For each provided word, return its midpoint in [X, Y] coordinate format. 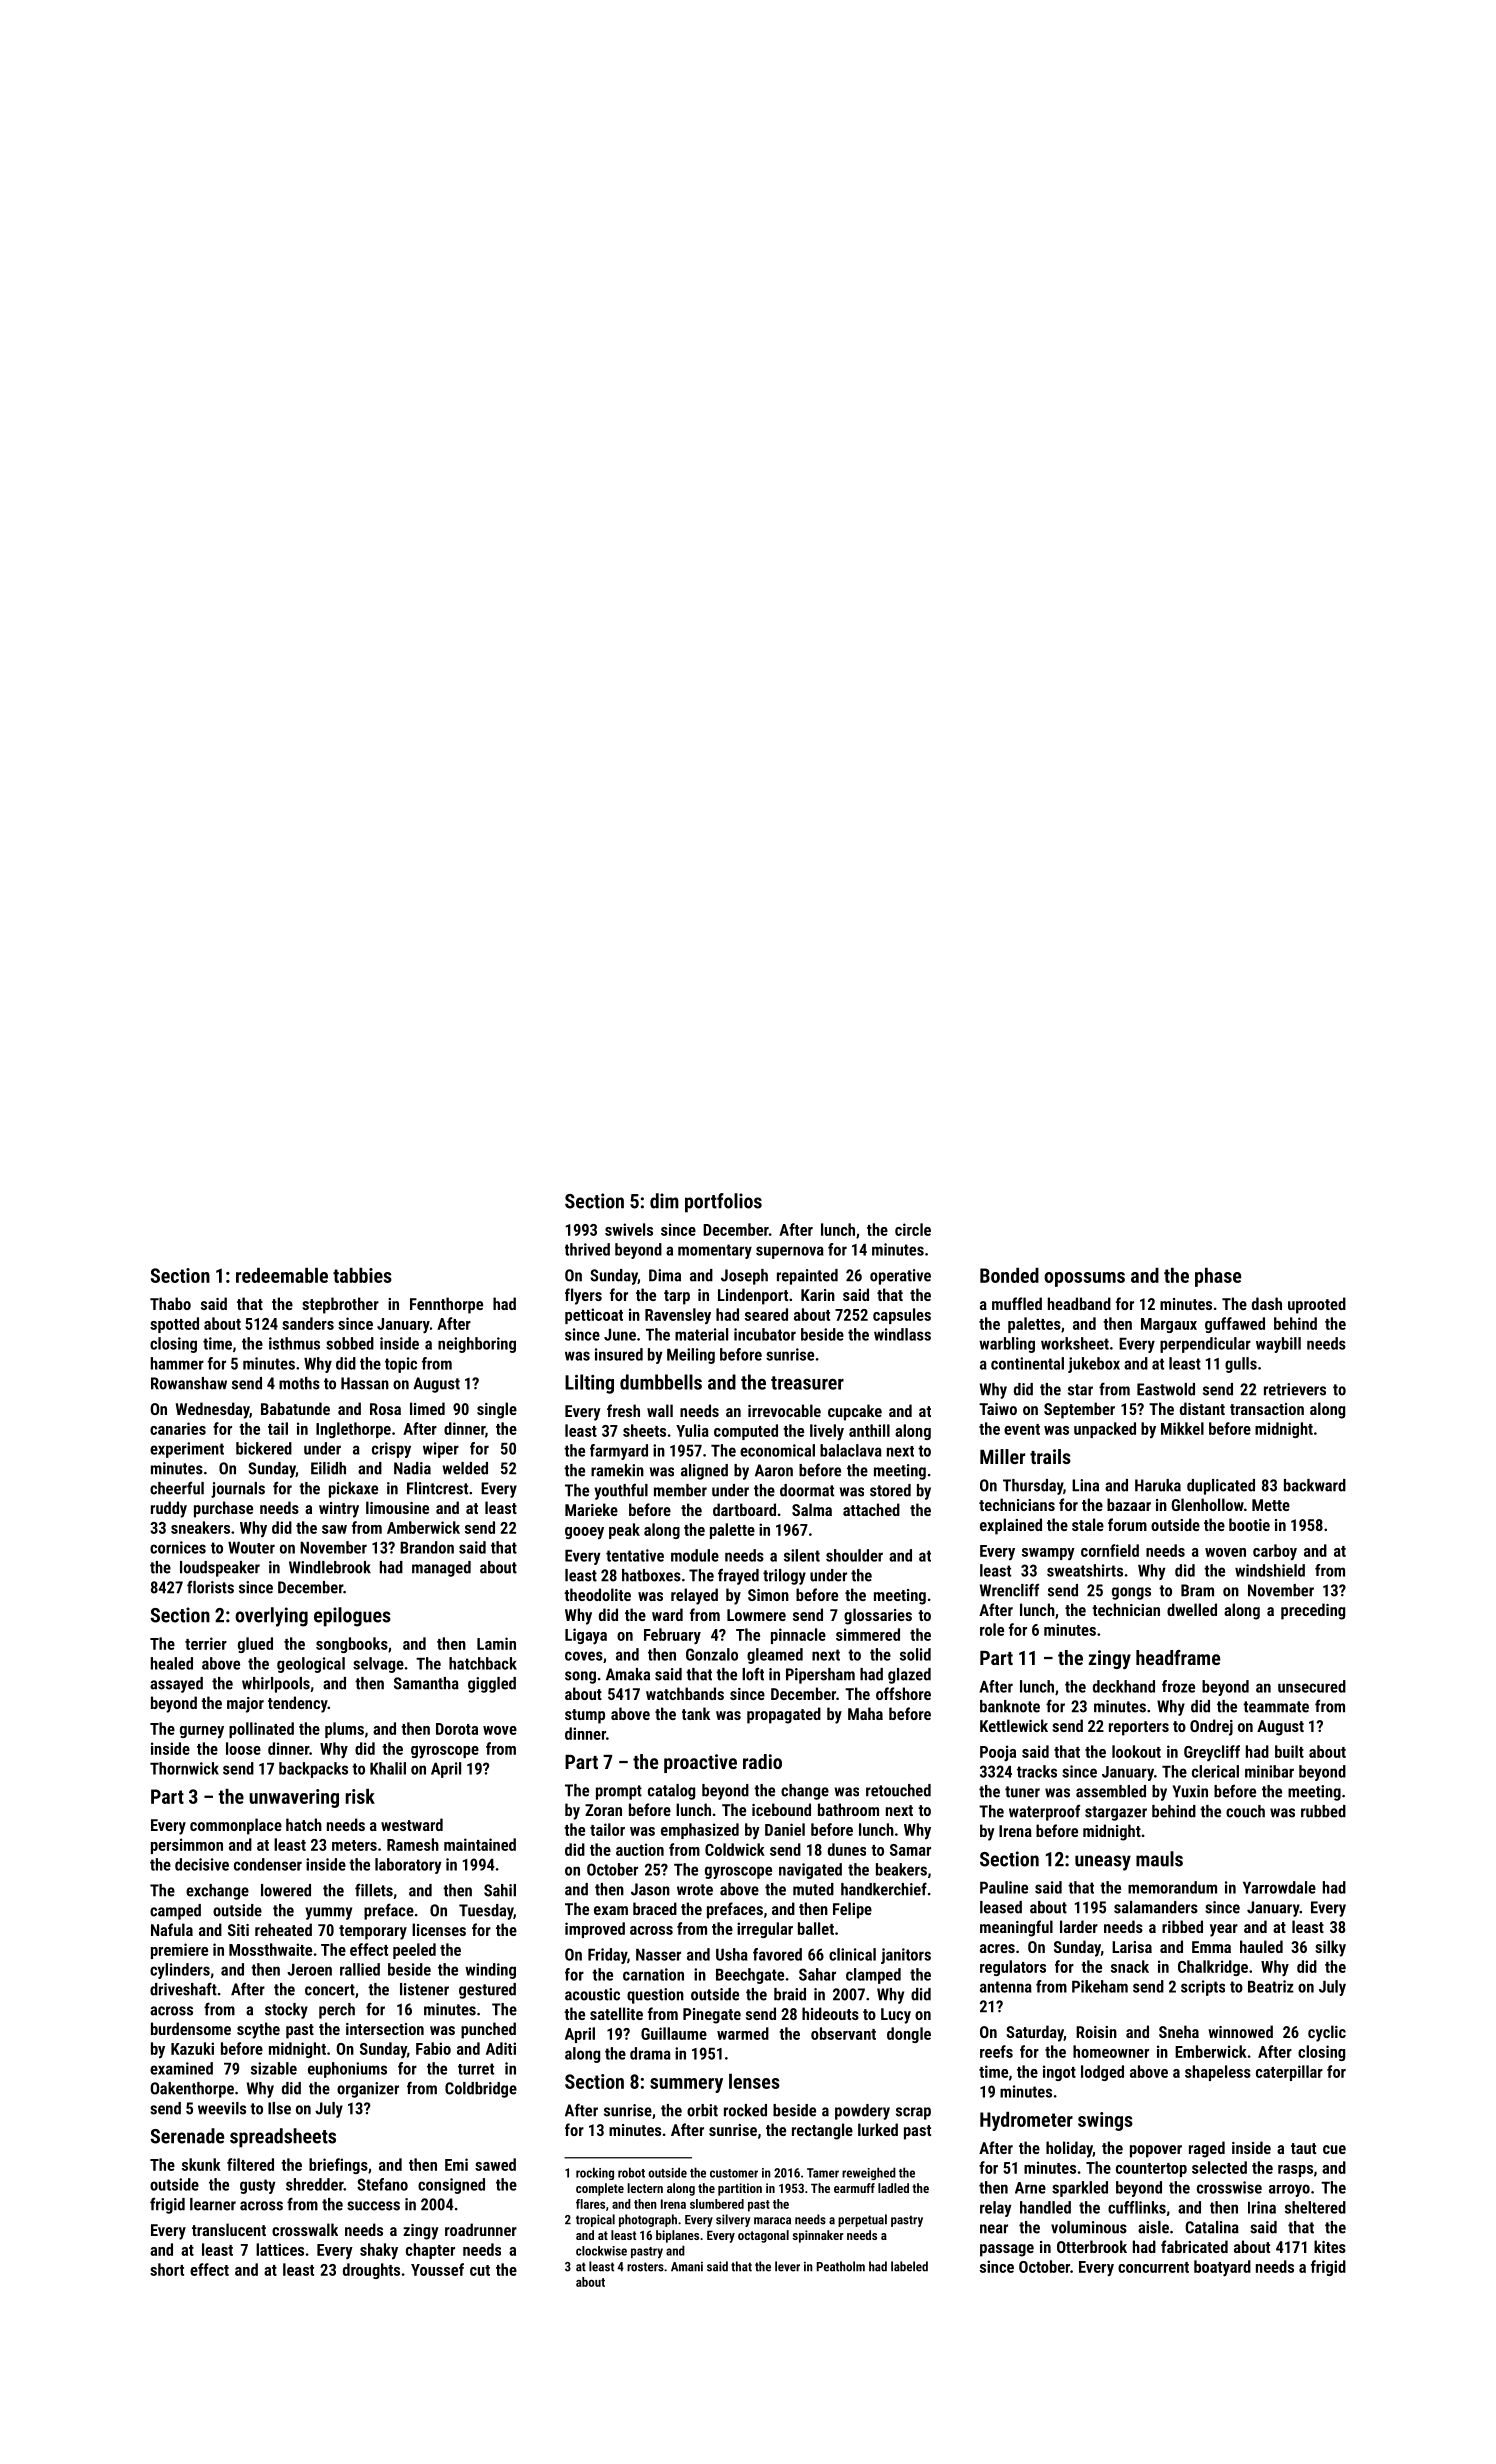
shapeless [1218, 2073]
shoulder [854, 1555]
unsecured [1312, 1686]
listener [424, 1989]
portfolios [723, 1203]
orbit [702, 2110]
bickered [264, 1448]
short [167, 2269]
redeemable [282, 1275]
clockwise [601, 2251]
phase [1218, 1277]
